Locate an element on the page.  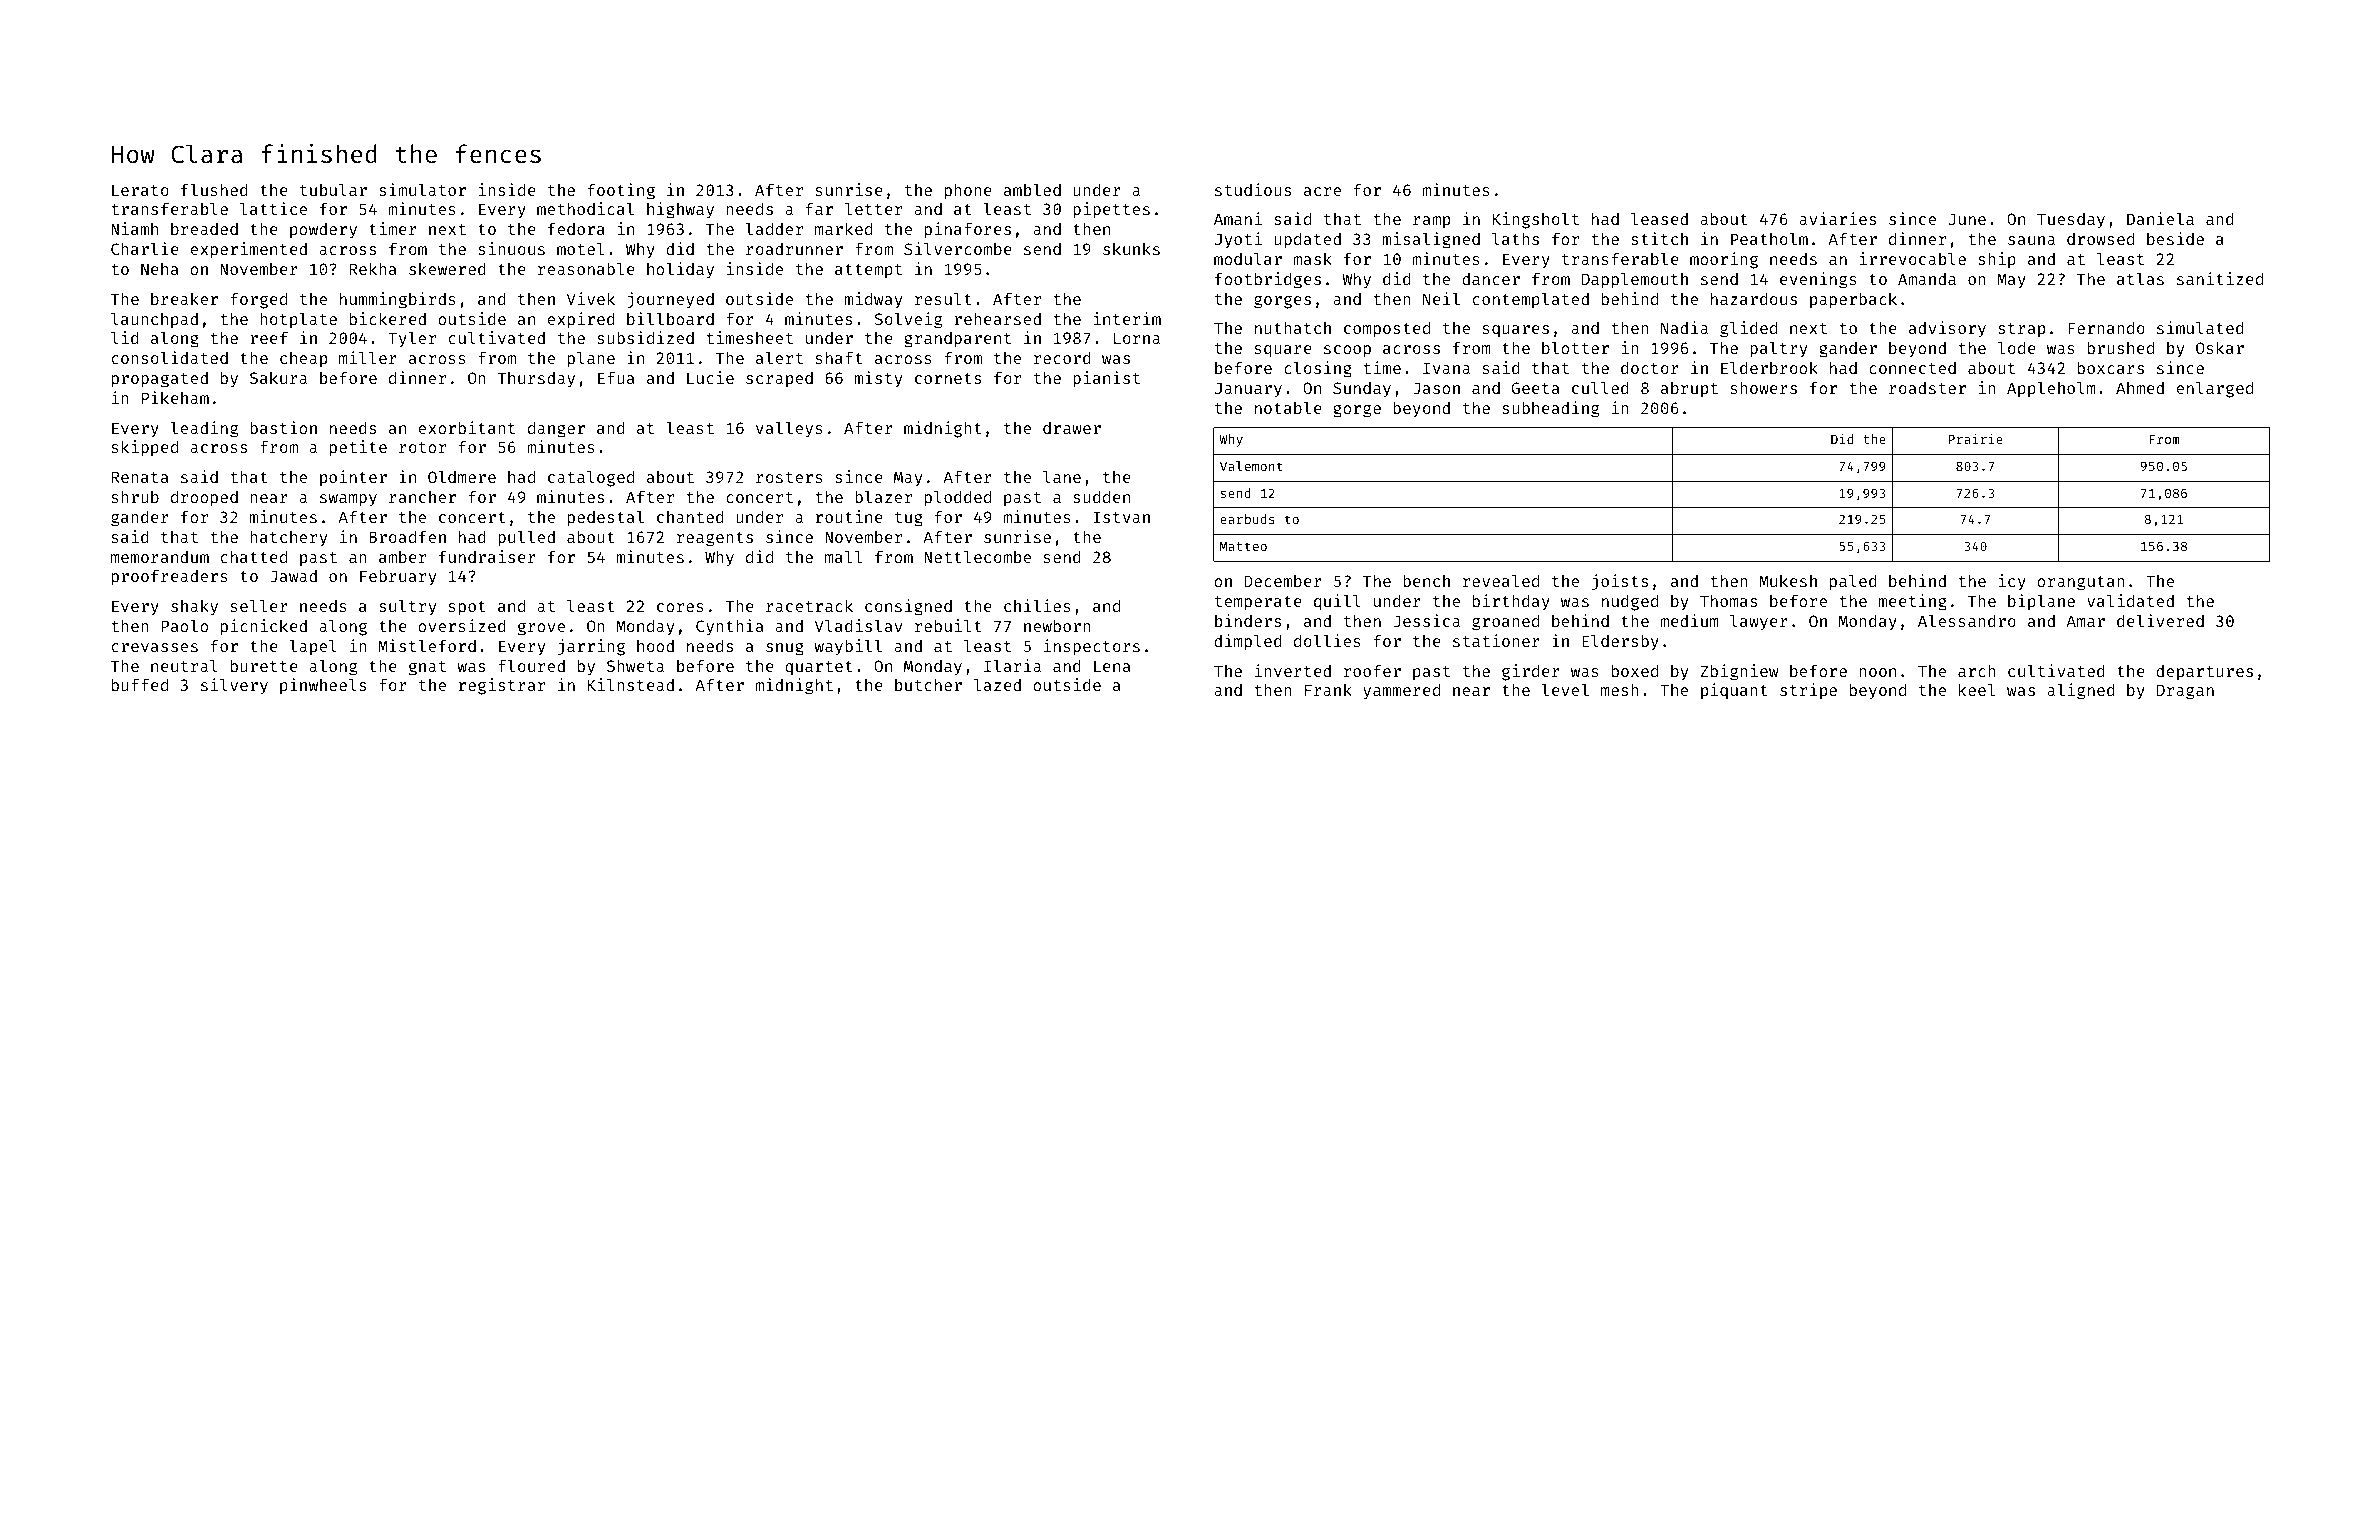
Dragan is located at coordinates (2185, 692).
